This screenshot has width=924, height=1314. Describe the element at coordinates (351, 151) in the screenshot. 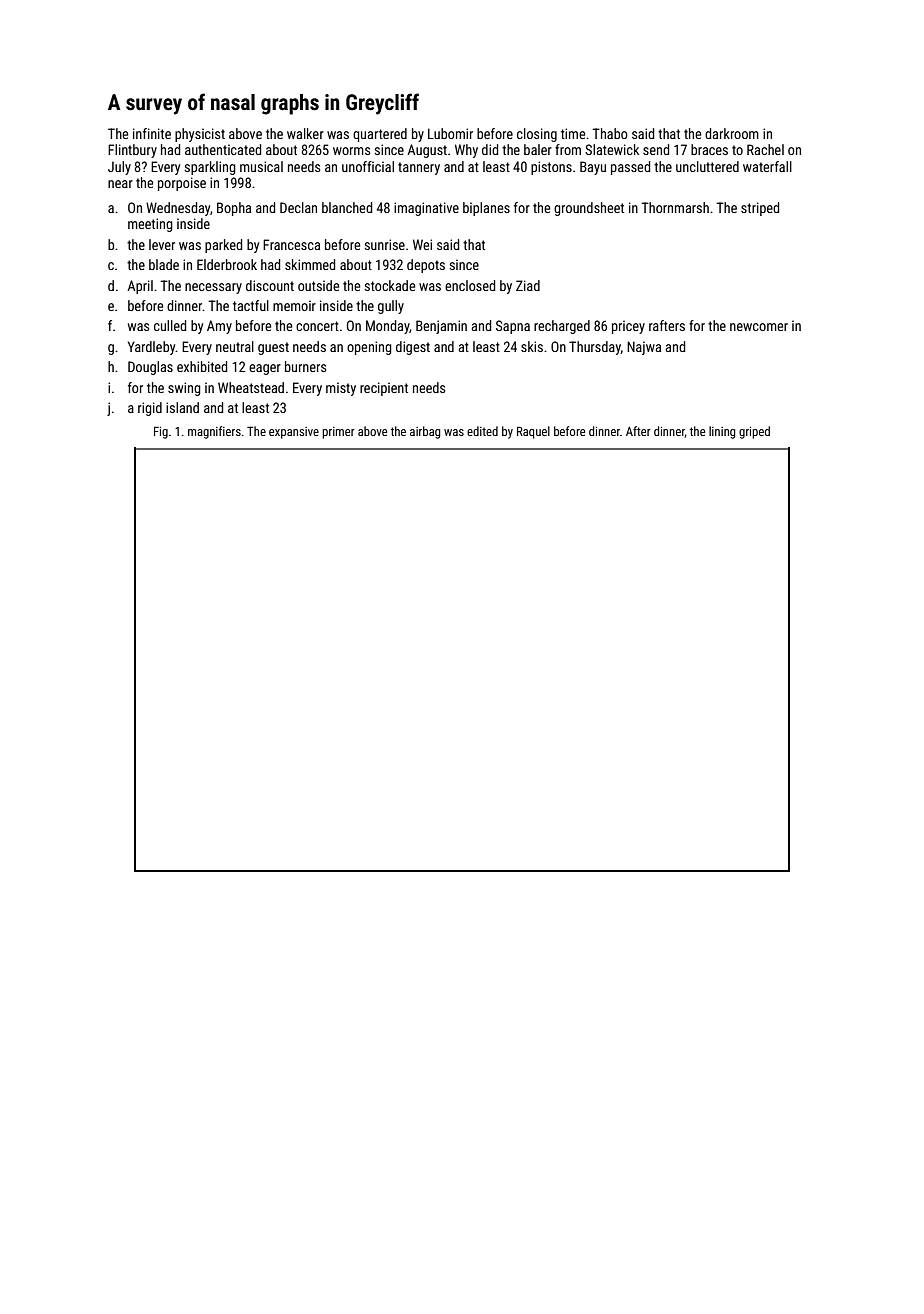

I see `worms` at that location.
